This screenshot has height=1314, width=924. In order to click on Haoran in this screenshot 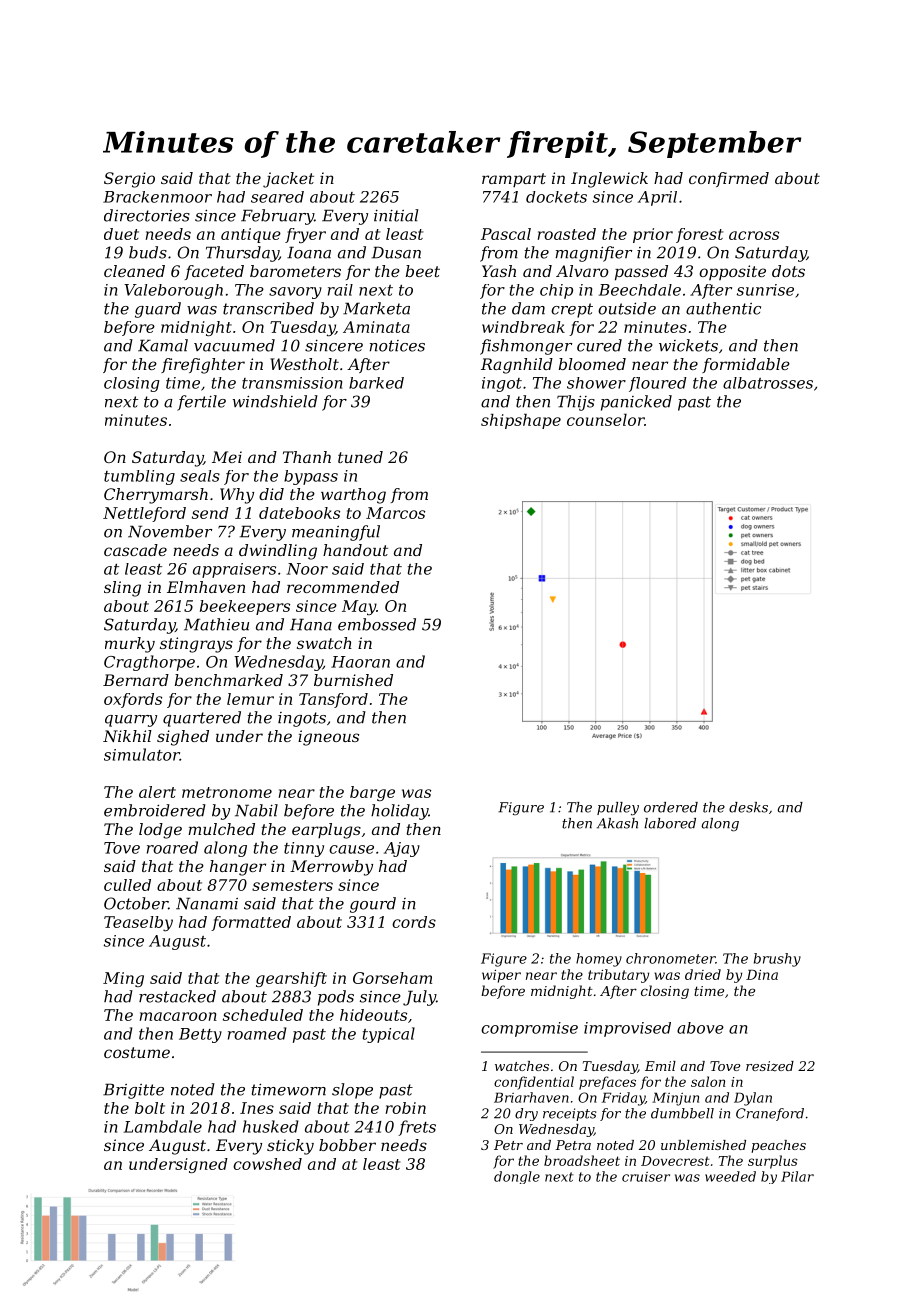, I will do `click(360, 662)`.
